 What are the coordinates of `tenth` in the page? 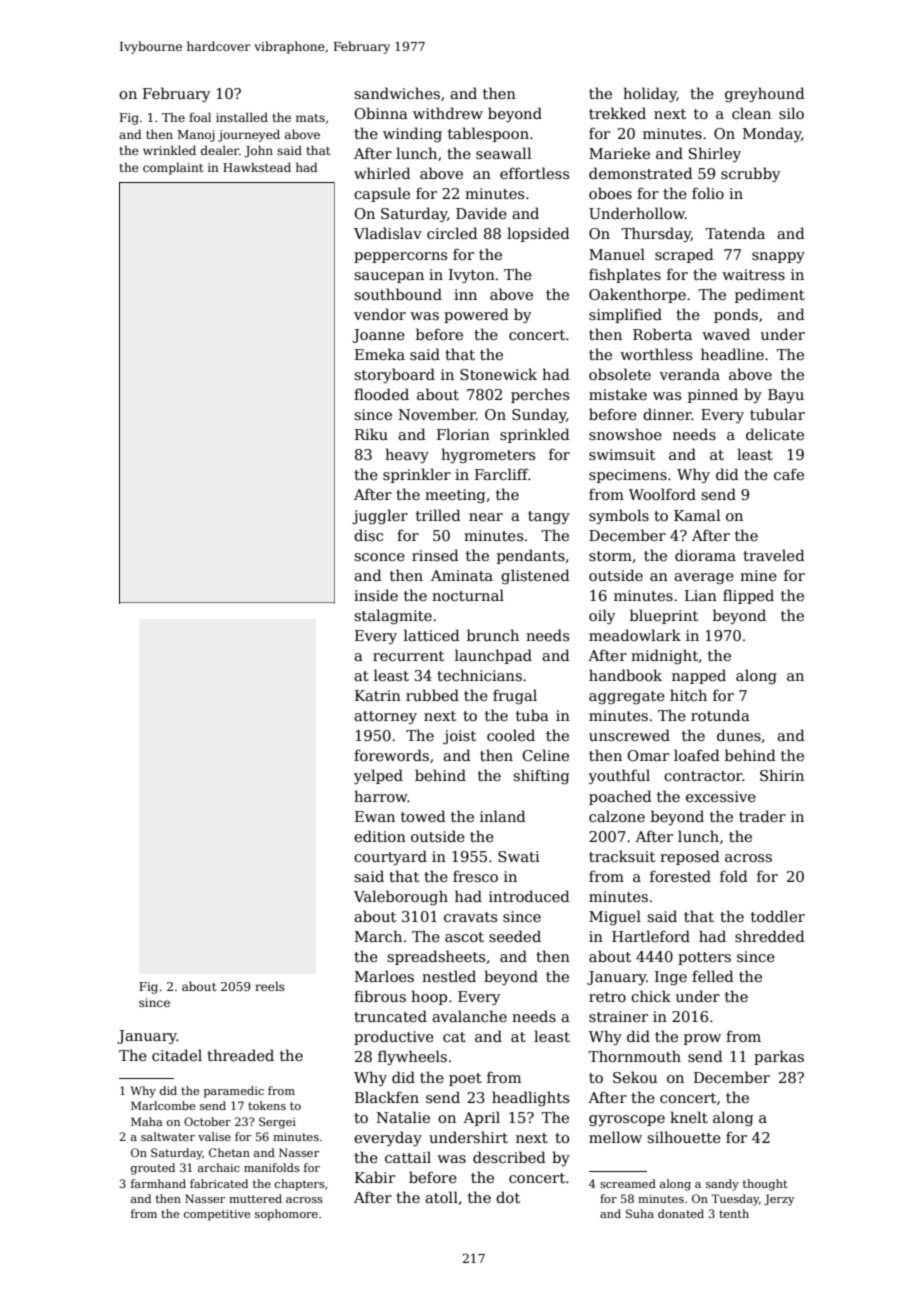 It's located at (734, 1213).
